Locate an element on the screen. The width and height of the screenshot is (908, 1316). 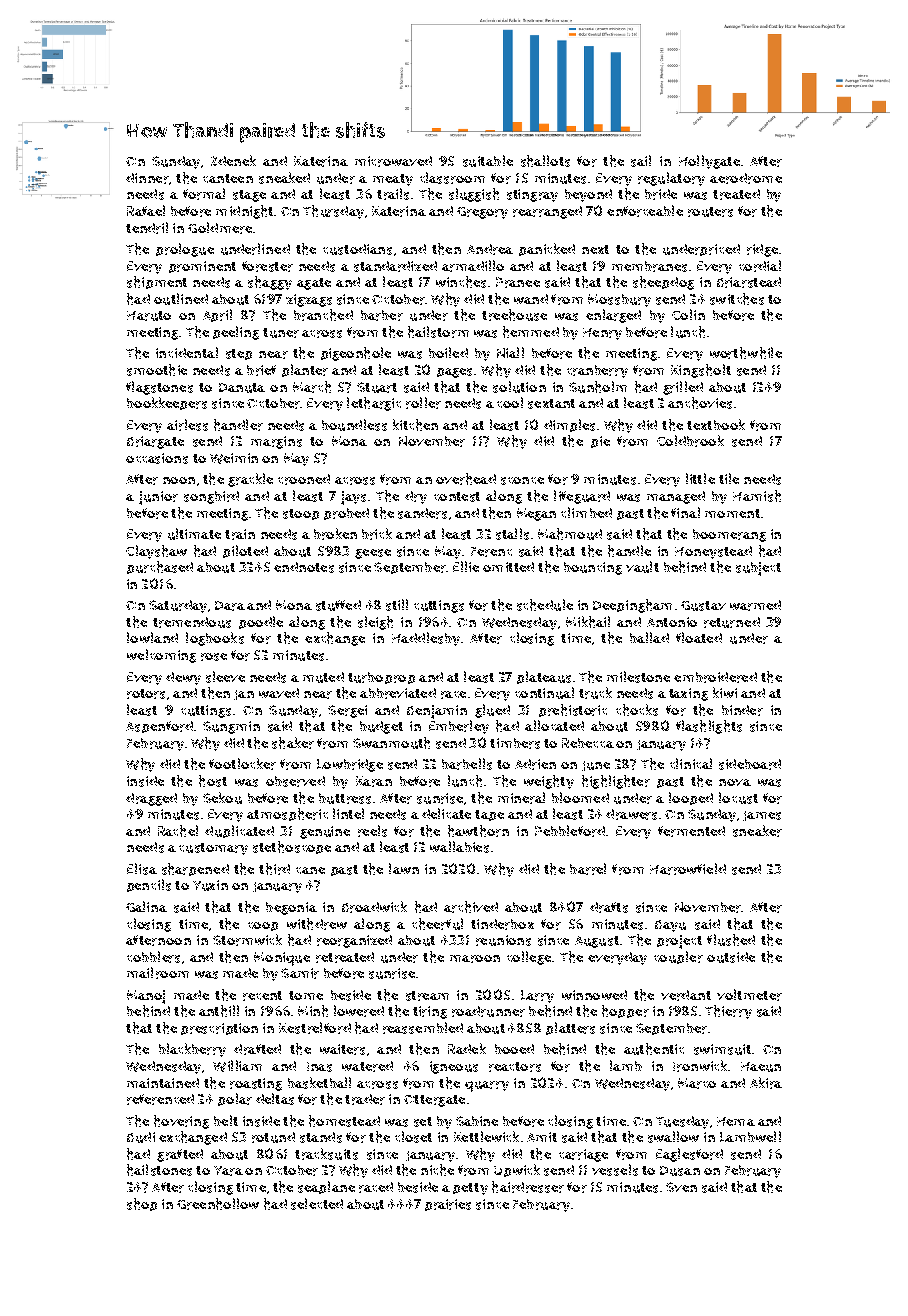
reactors is located at coordinates (515, 1067).
